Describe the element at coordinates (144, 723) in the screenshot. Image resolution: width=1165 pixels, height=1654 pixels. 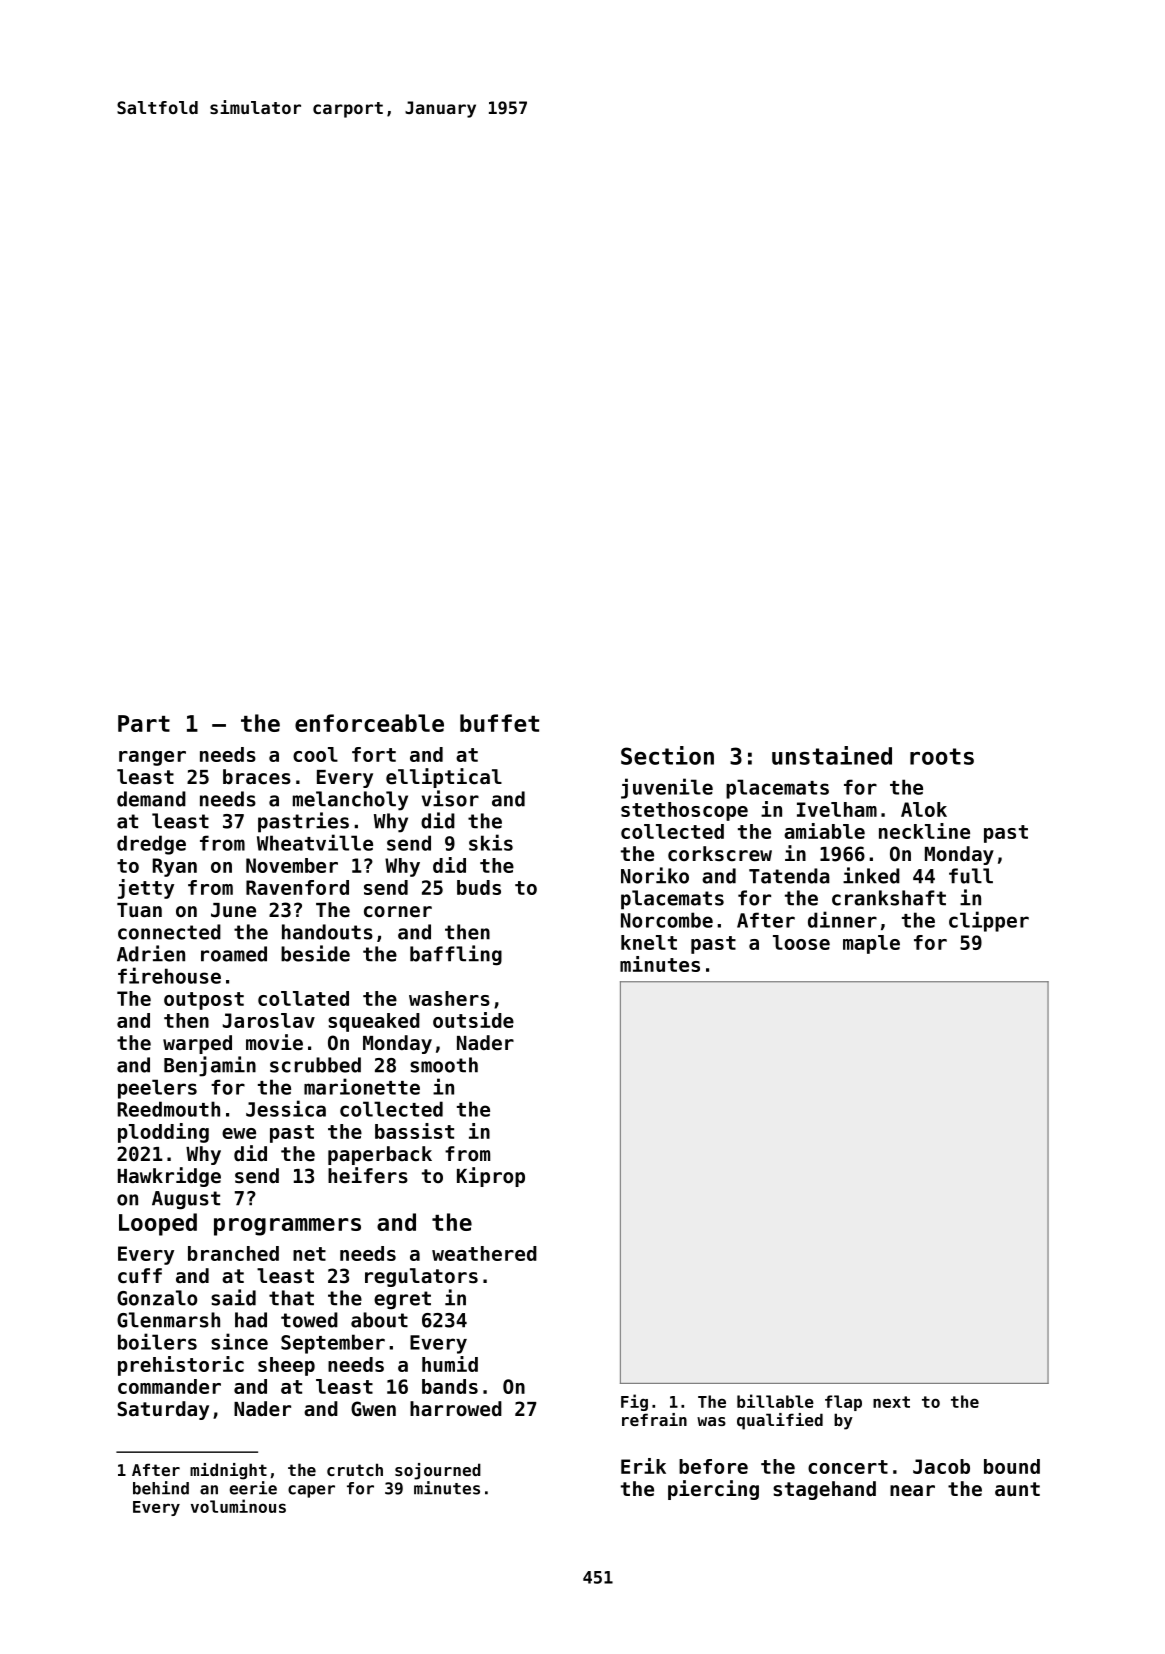
I see `Part` at that location.
